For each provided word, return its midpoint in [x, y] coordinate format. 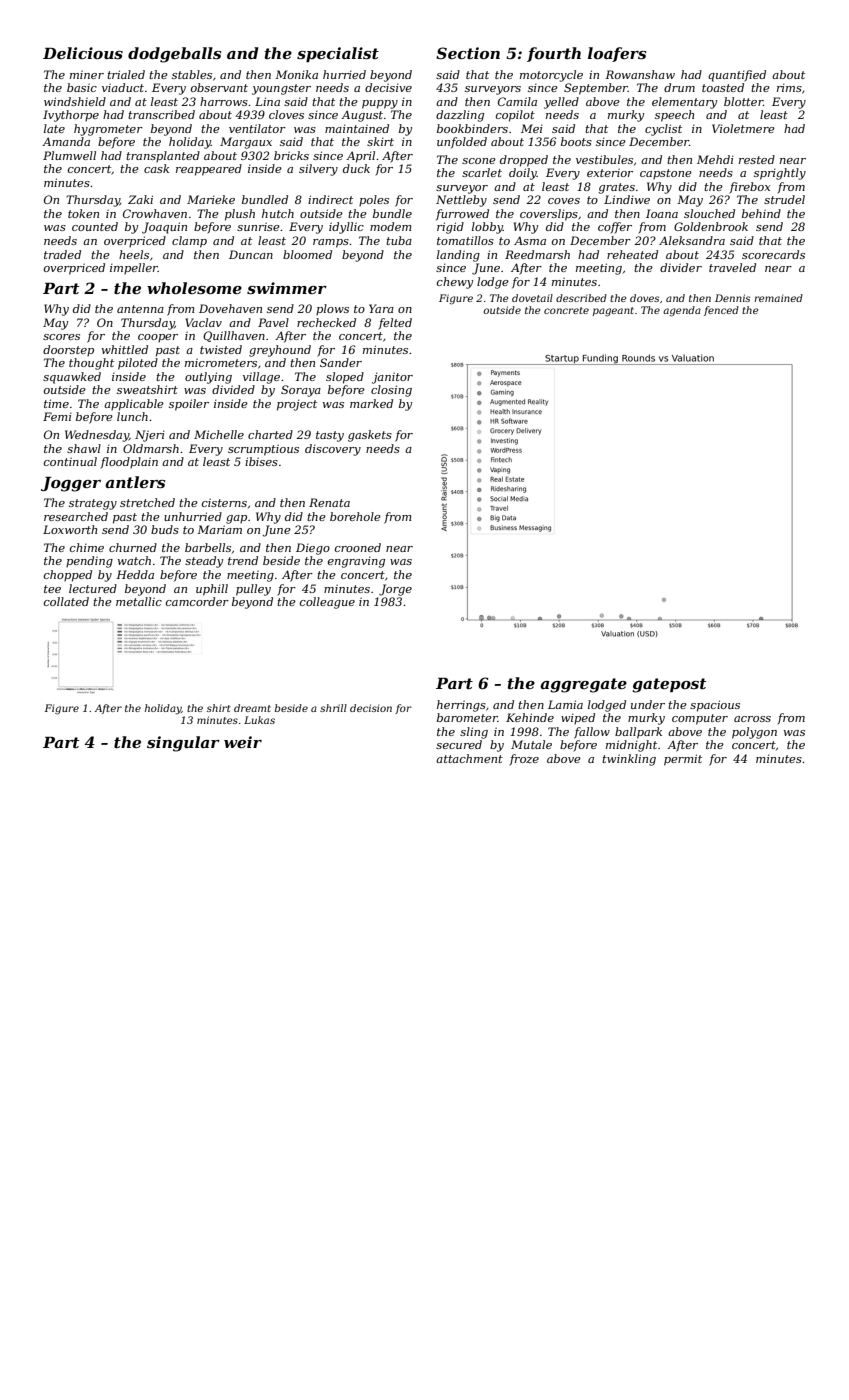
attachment [469, 758]
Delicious [83, 53]
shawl [84, 448]
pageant [613, 311]
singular [183, 744]
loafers [617, 54]
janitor [392, 378]
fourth [554, 54]
